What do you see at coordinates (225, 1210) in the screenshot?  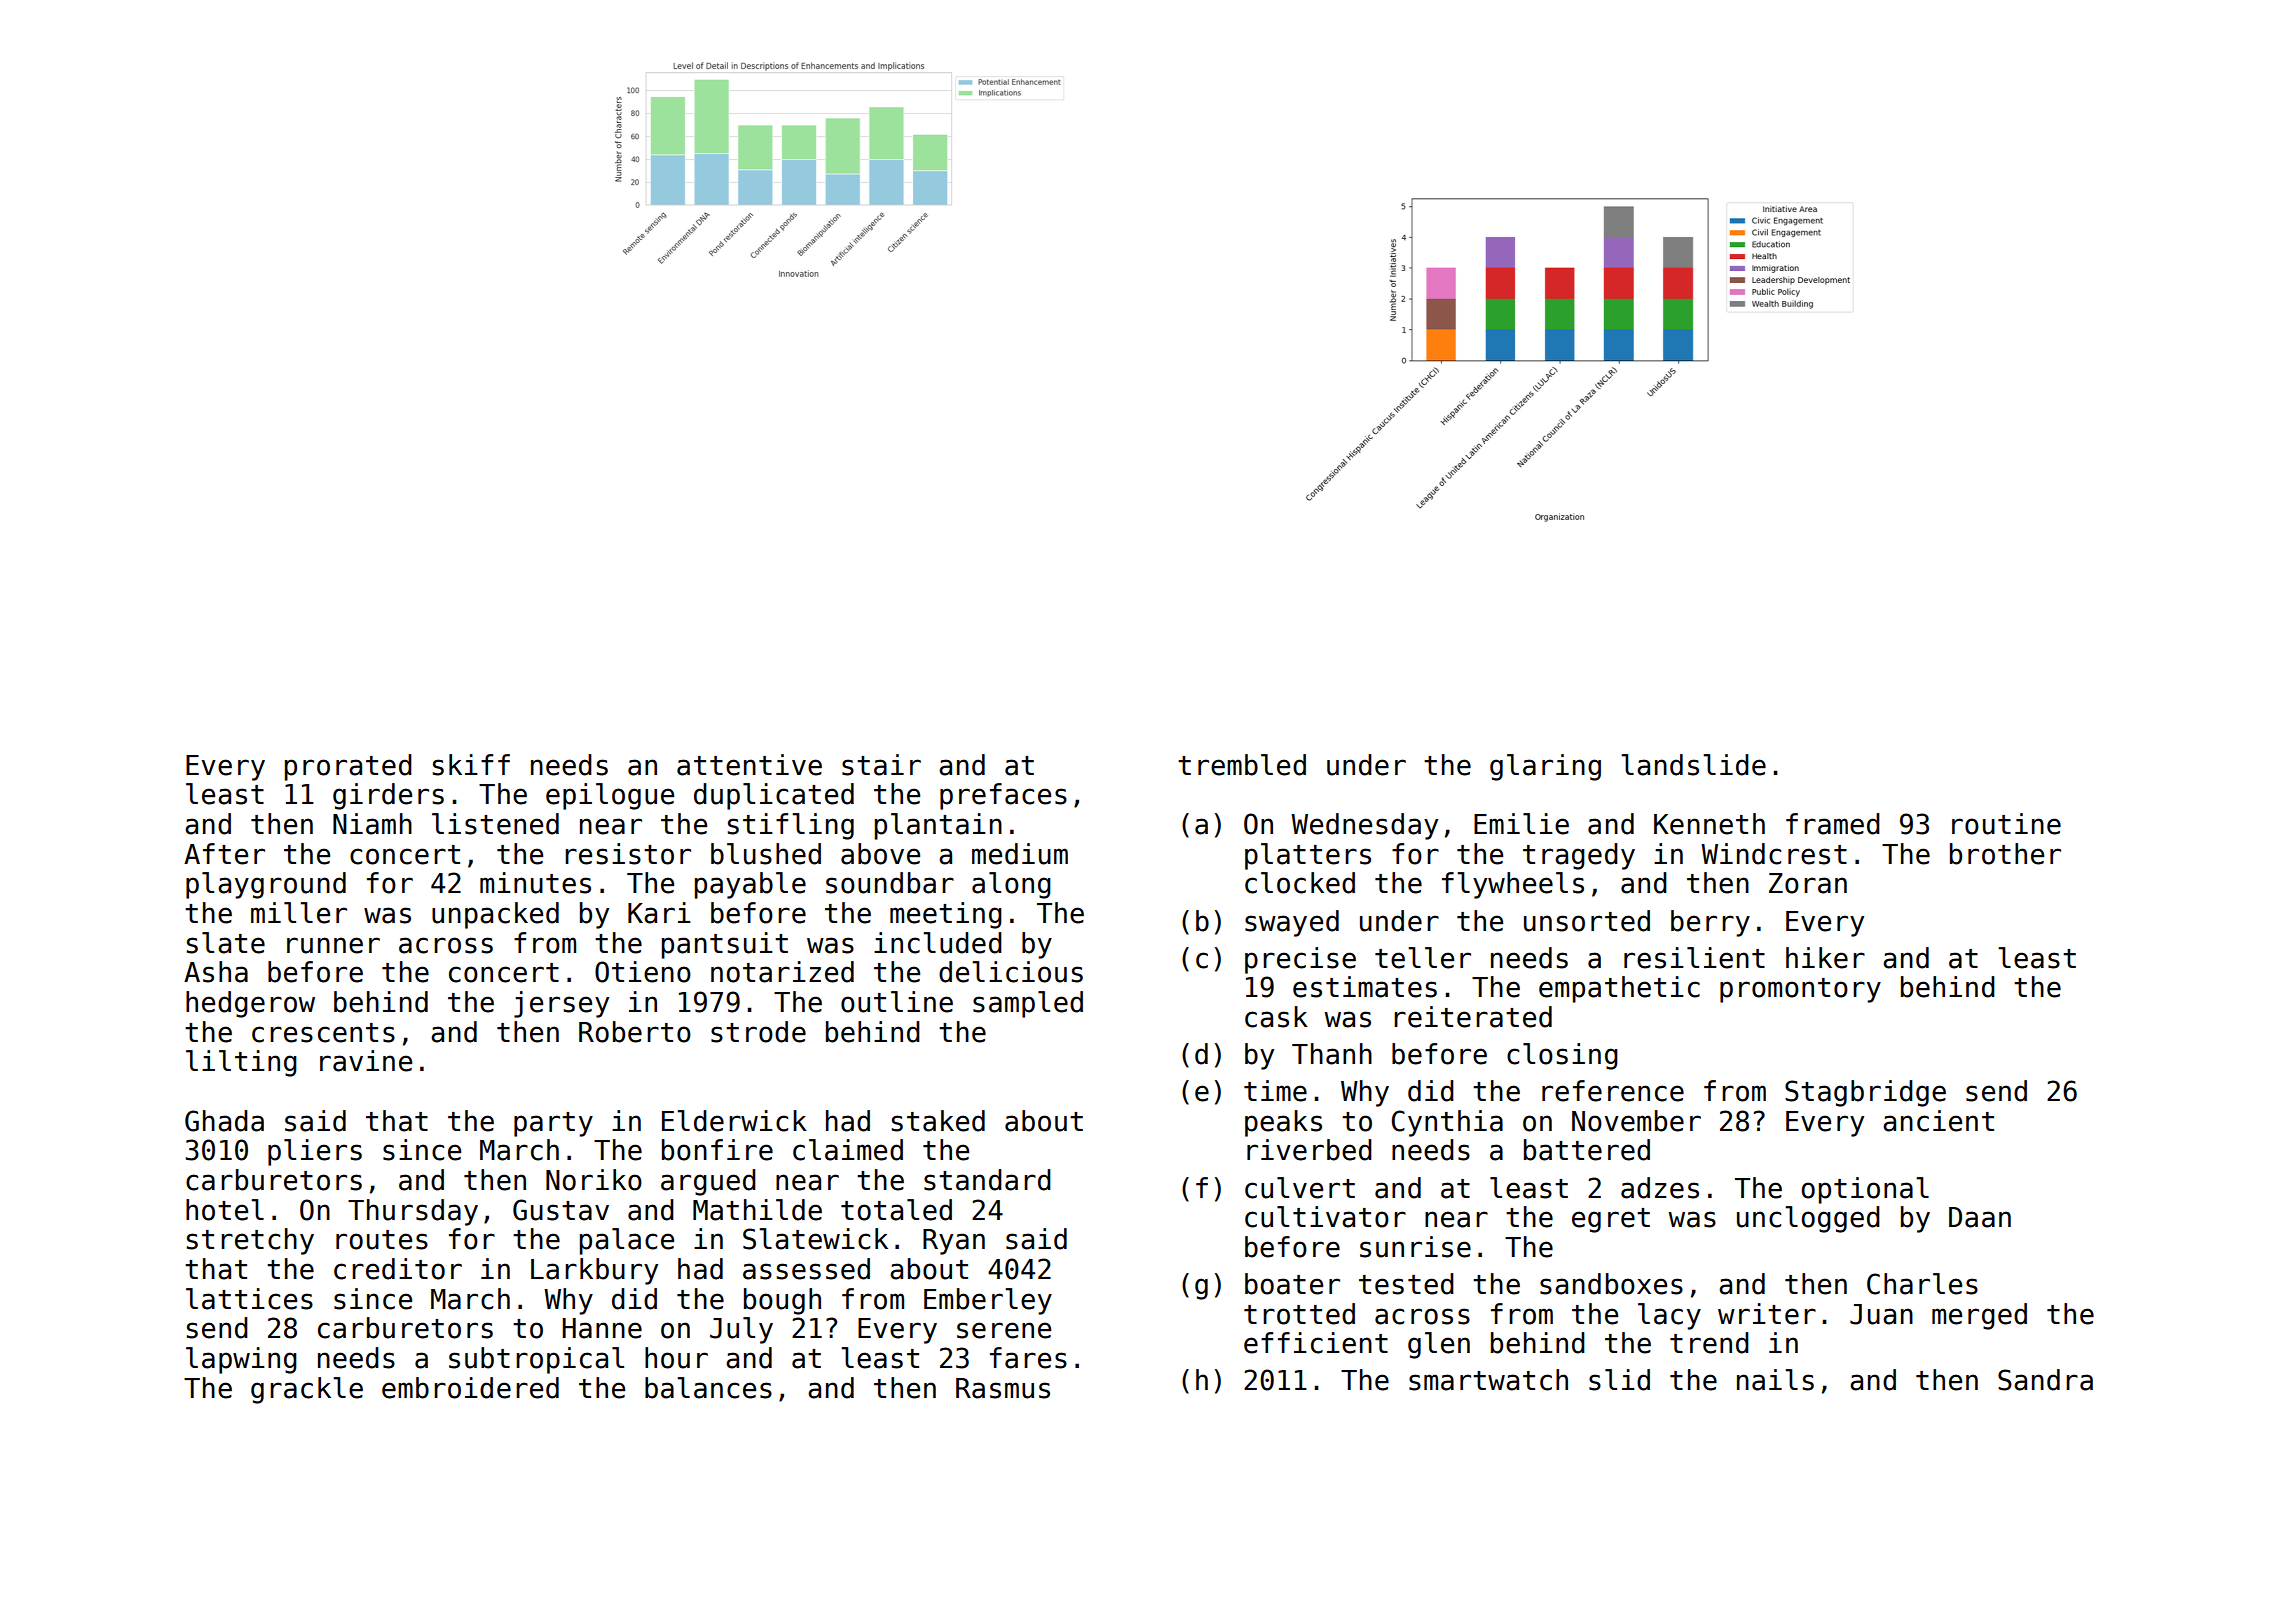 I see `hotel` at bounding box center [225, 1210].
